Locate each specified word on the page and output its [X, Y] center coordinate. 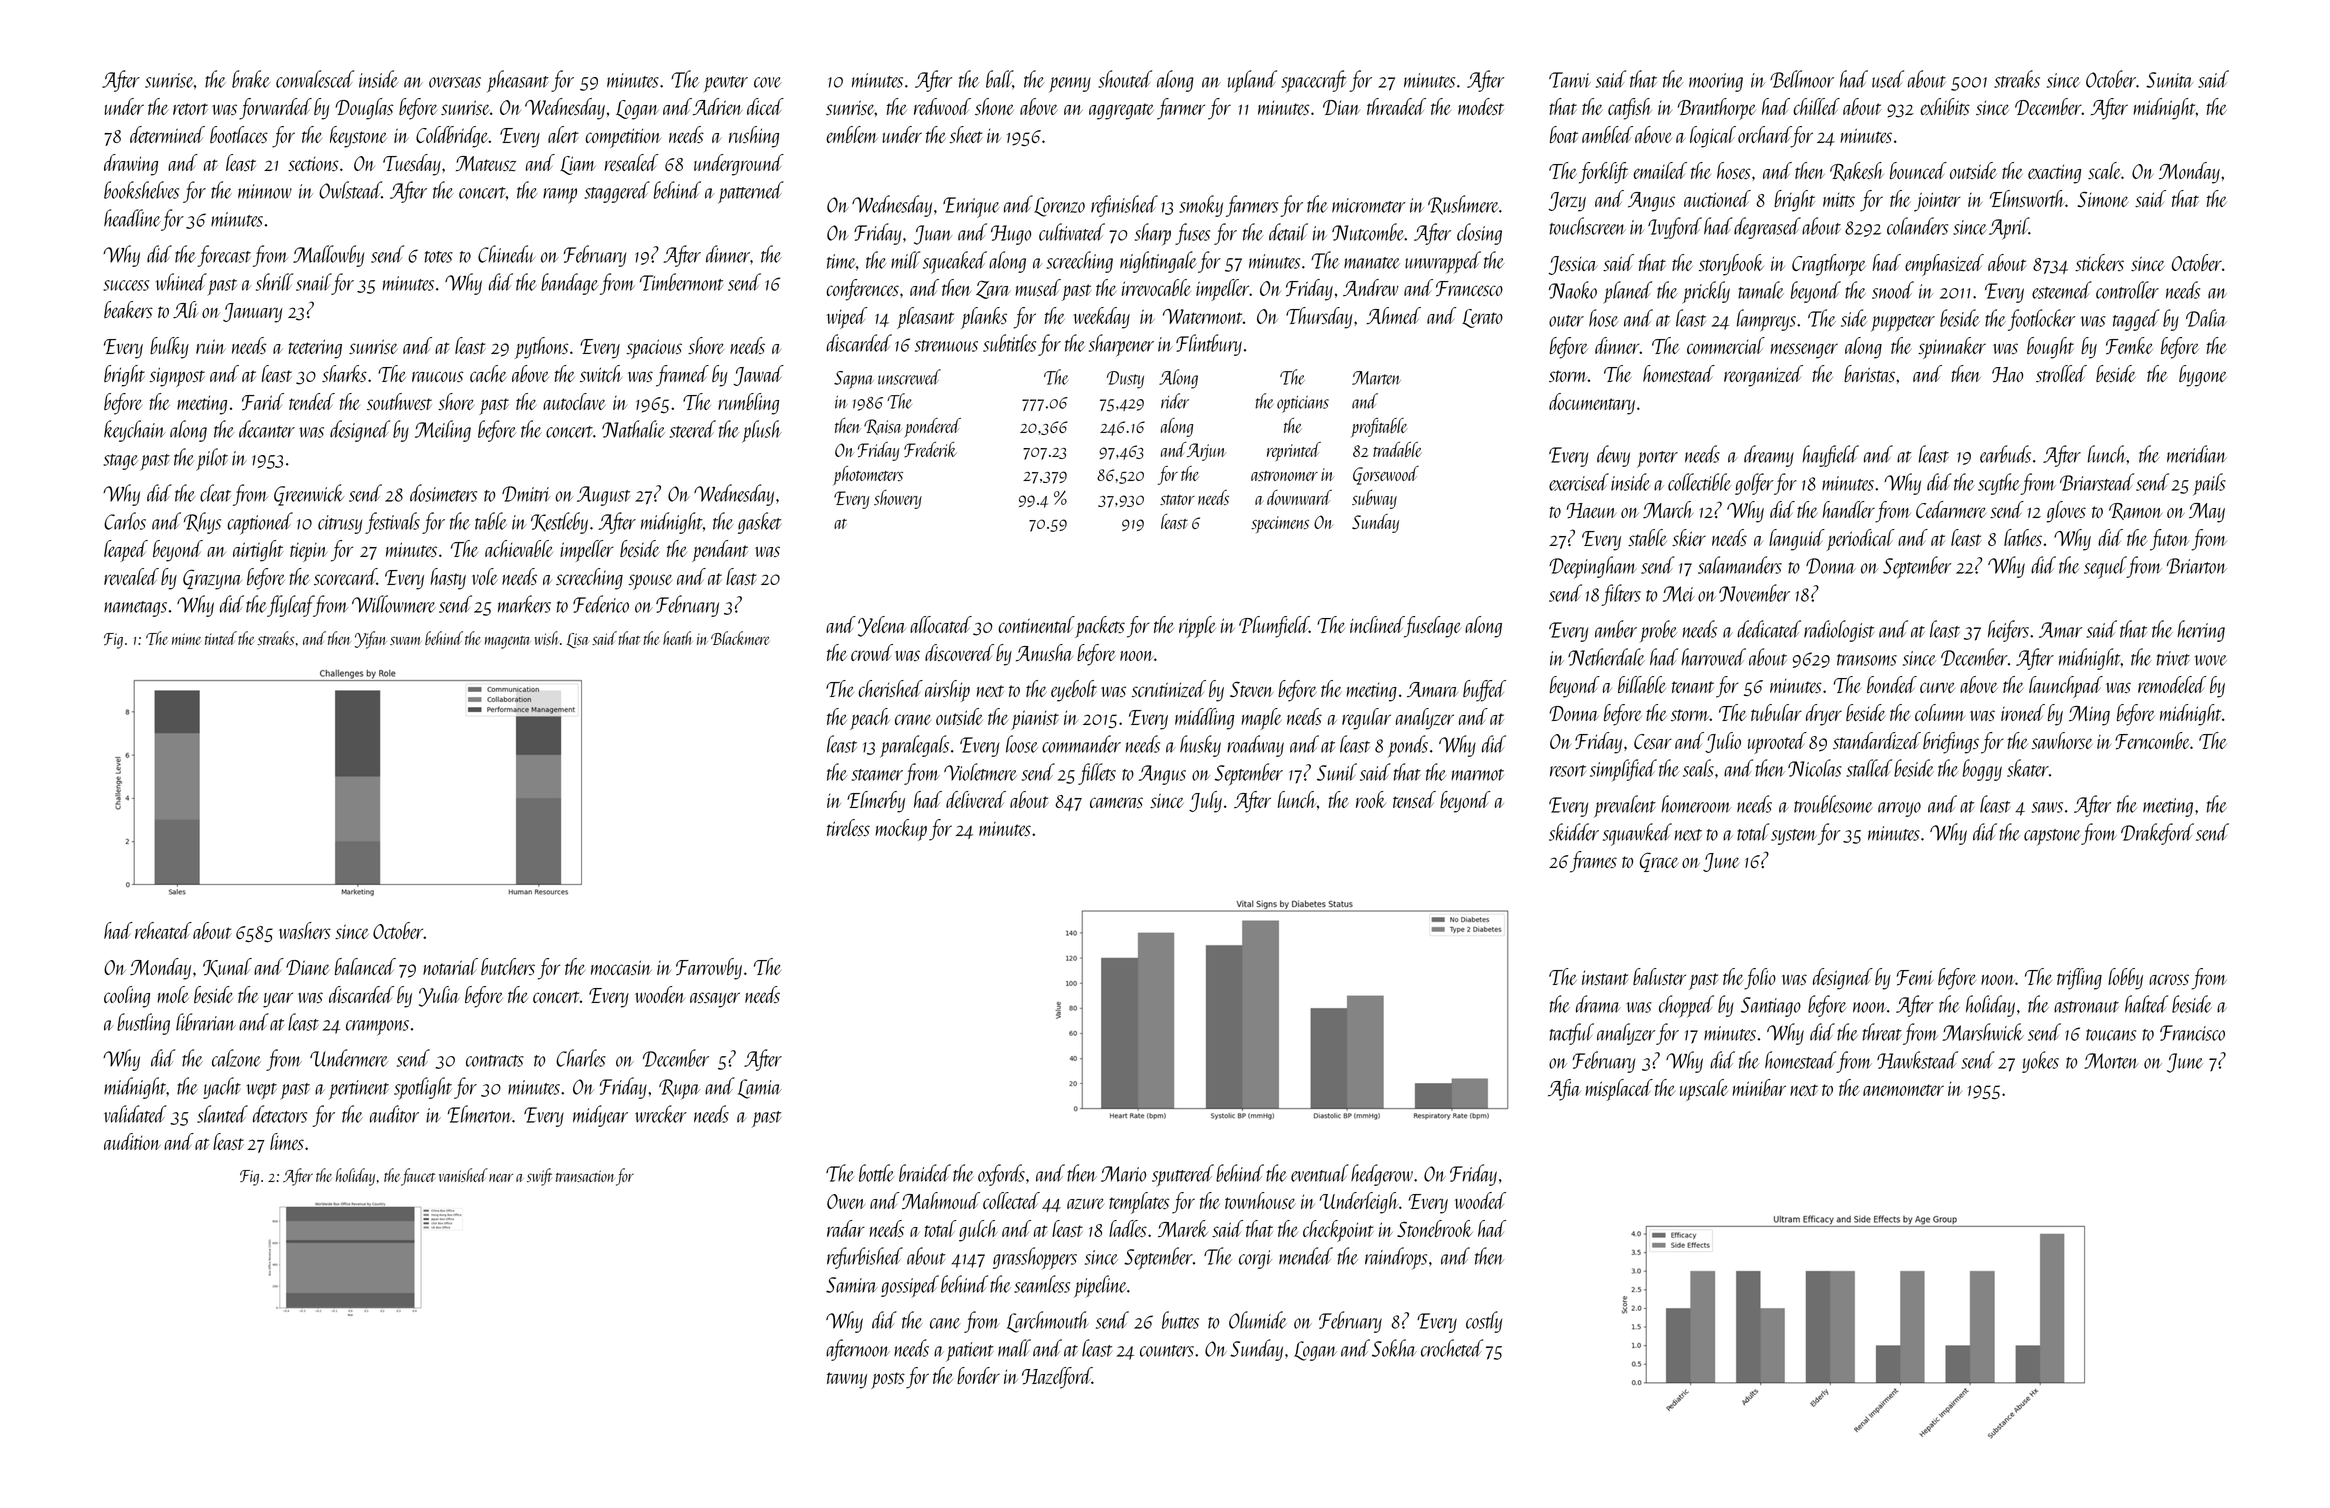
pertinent [359, 1089]
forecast [224, 256]
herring [2201, 631]
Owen [846, 1201]
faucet [418, 1177]
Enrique [971, 207]
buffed [1484, 691]
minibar [1759, 1087]
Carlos [125, 521]
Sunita [2169, 80]
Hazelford [1057, 1378]
